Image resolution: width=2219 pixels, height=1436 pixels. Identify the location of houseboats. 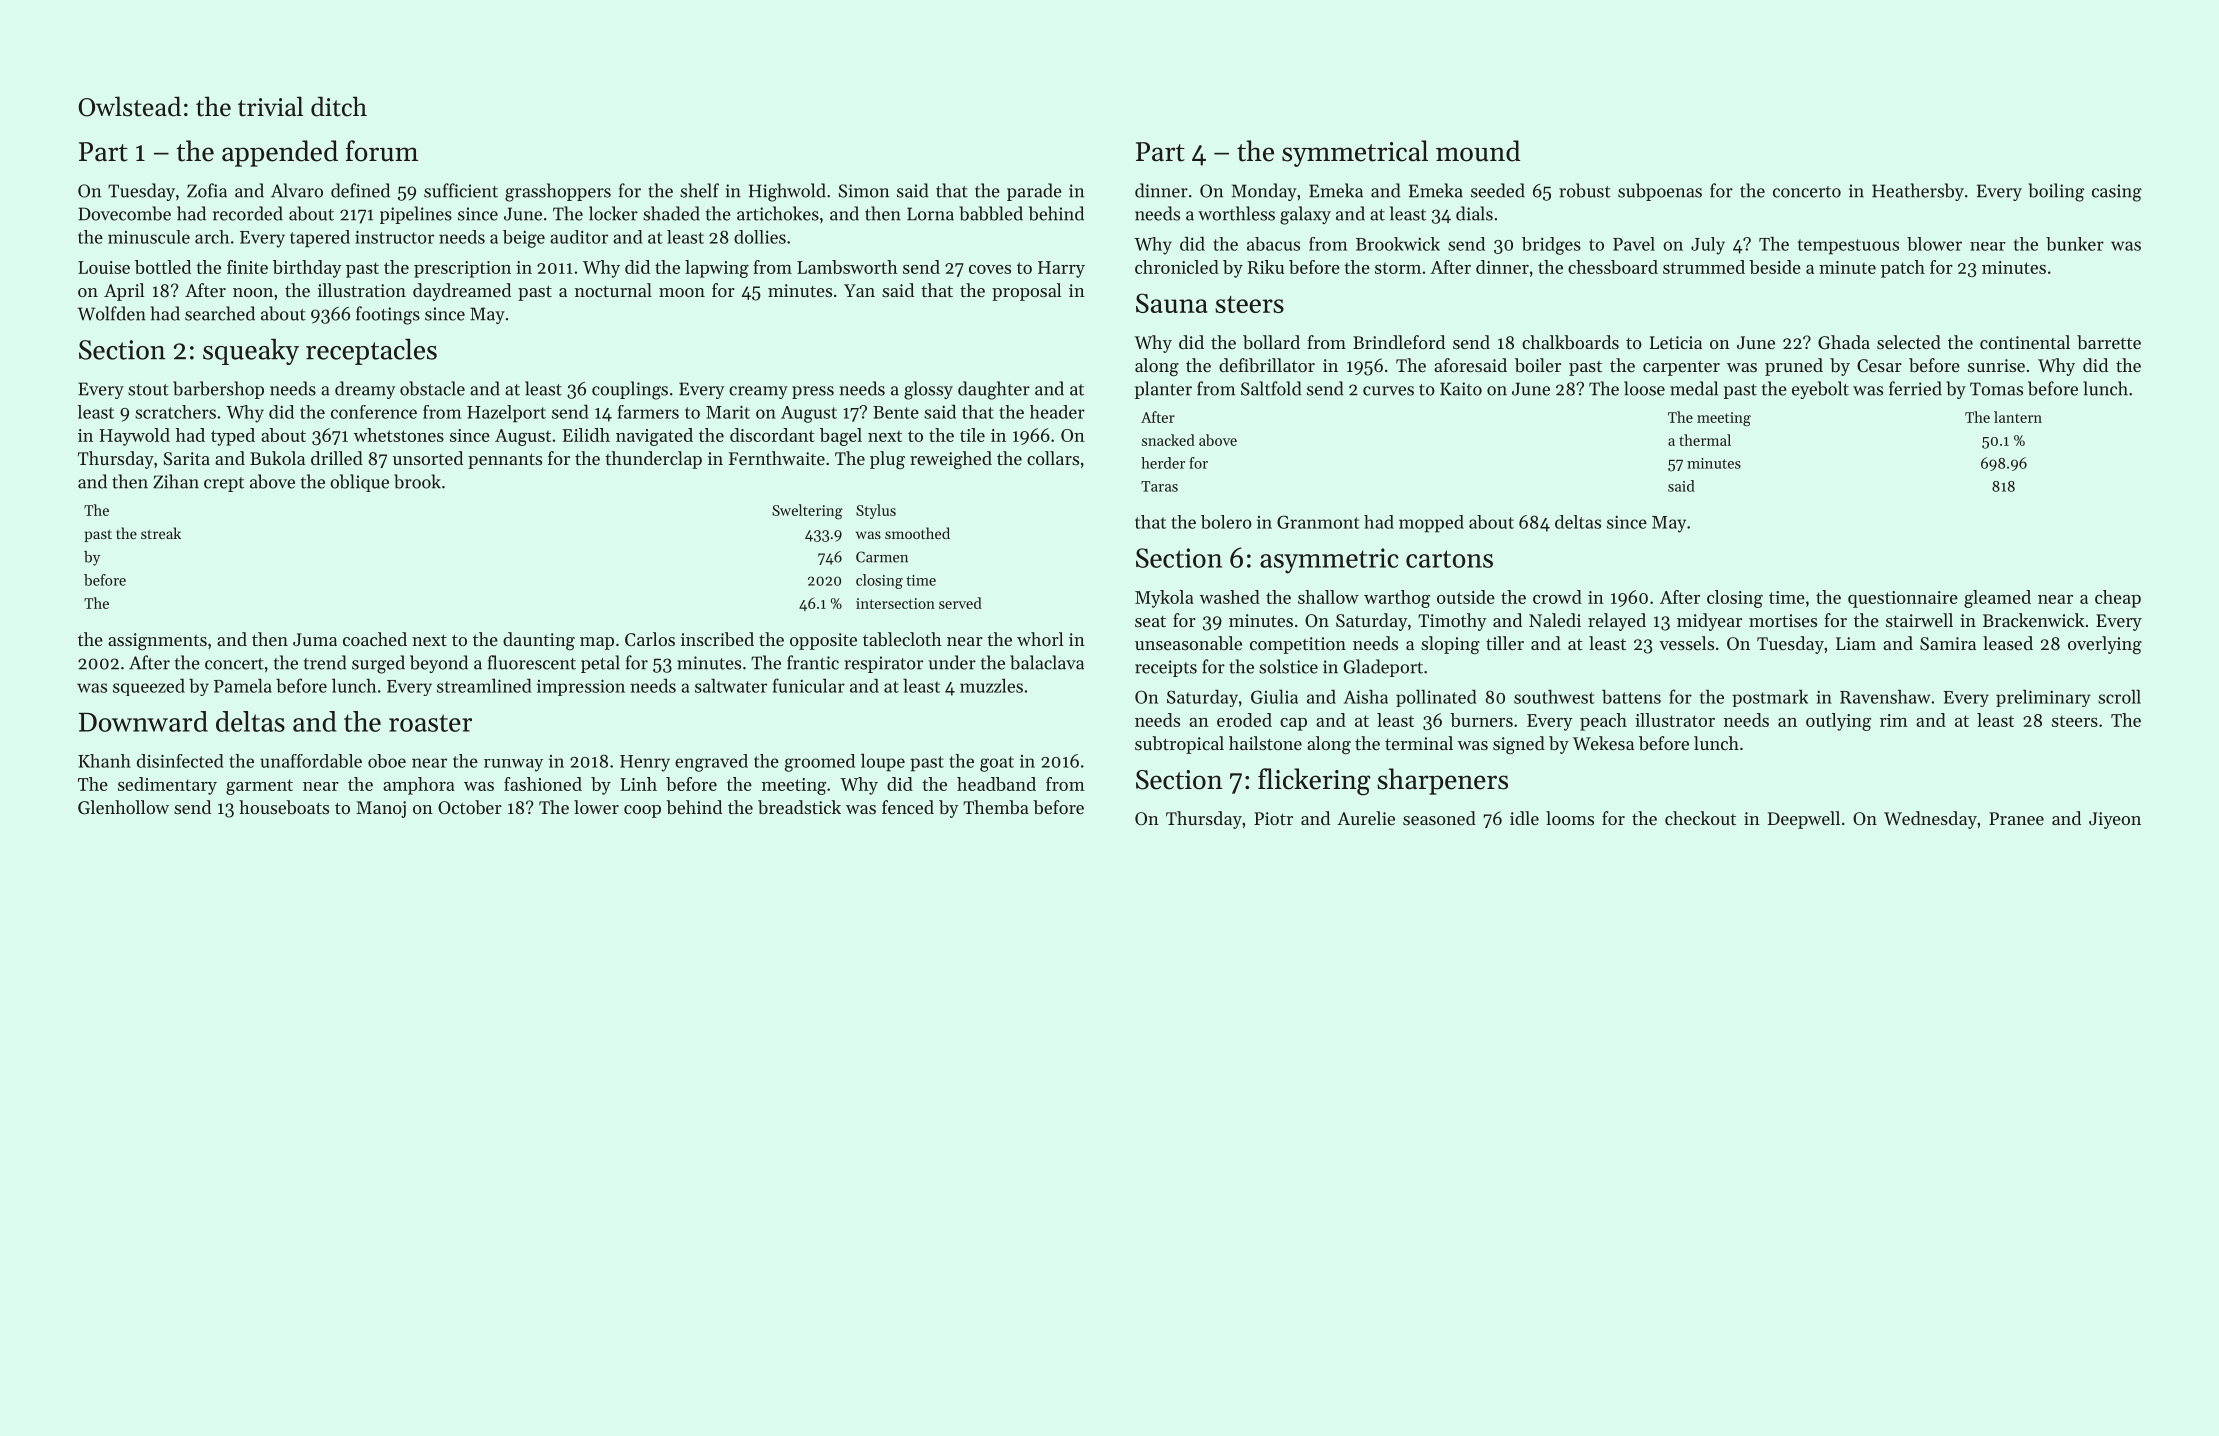
(284, 807).
